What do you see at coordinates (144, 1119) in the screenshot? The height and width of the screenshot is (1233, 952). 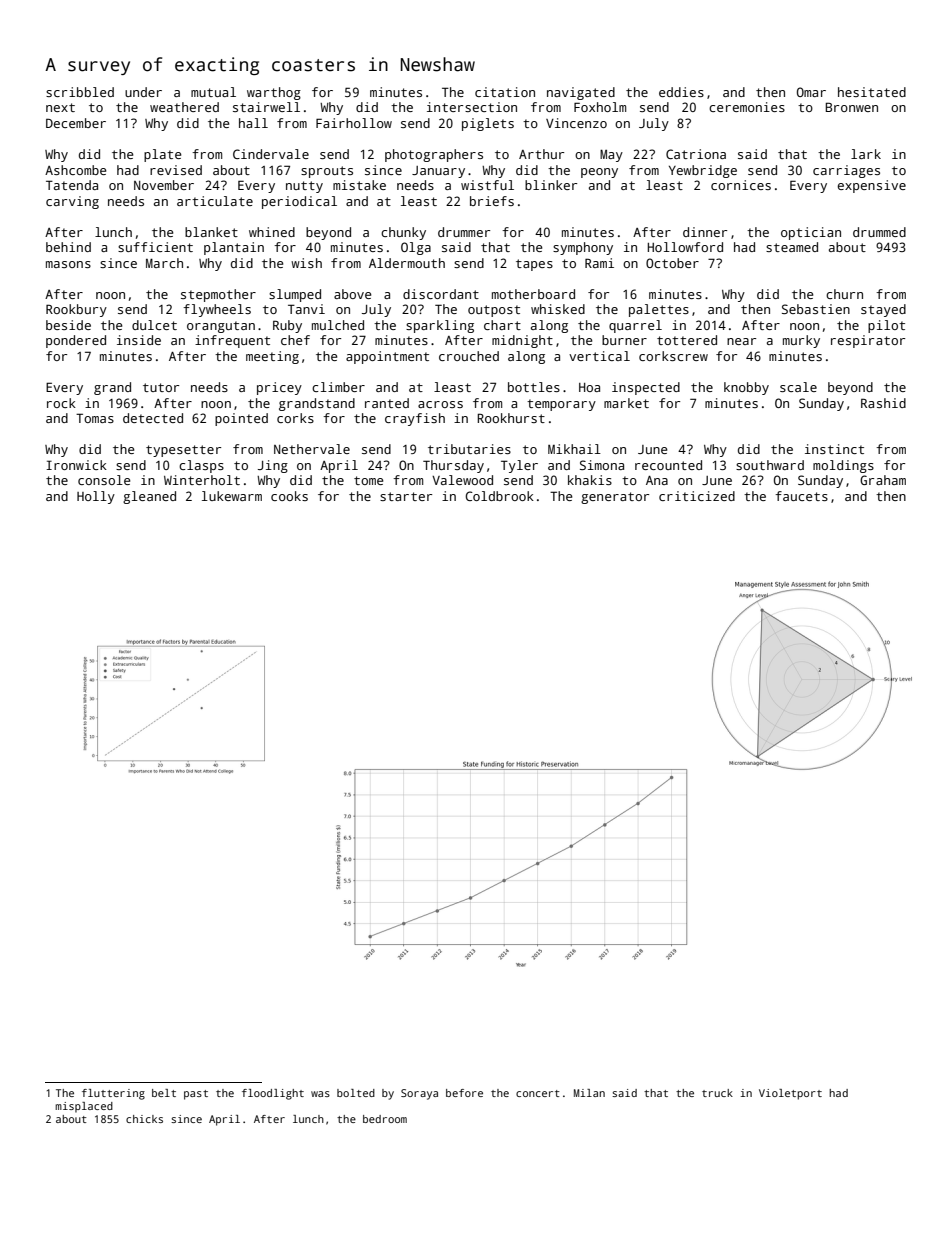 I see `chicks` at bounding box center [144, 1119].
